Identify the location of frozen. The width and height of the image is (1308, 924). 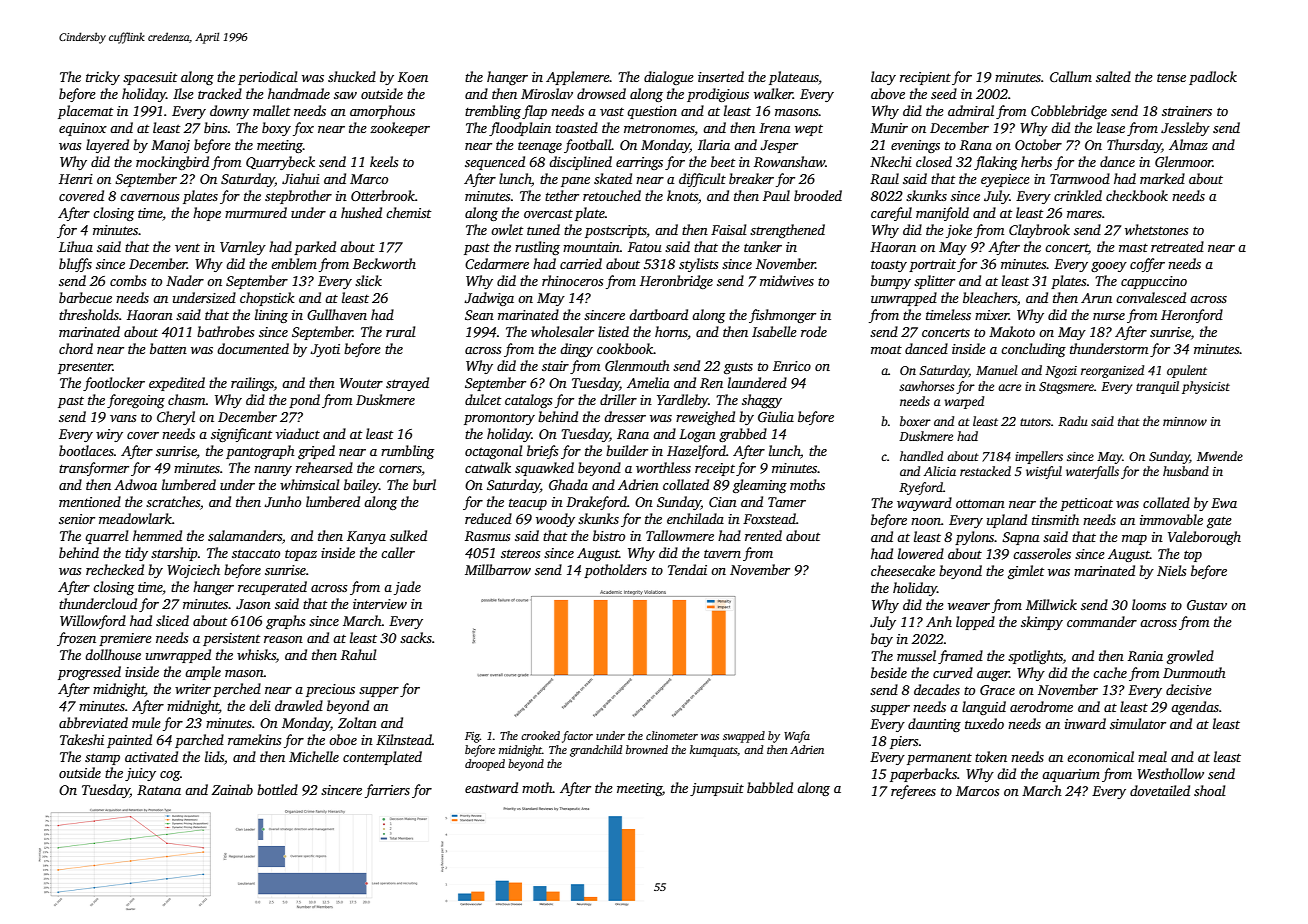
(76, 639).
